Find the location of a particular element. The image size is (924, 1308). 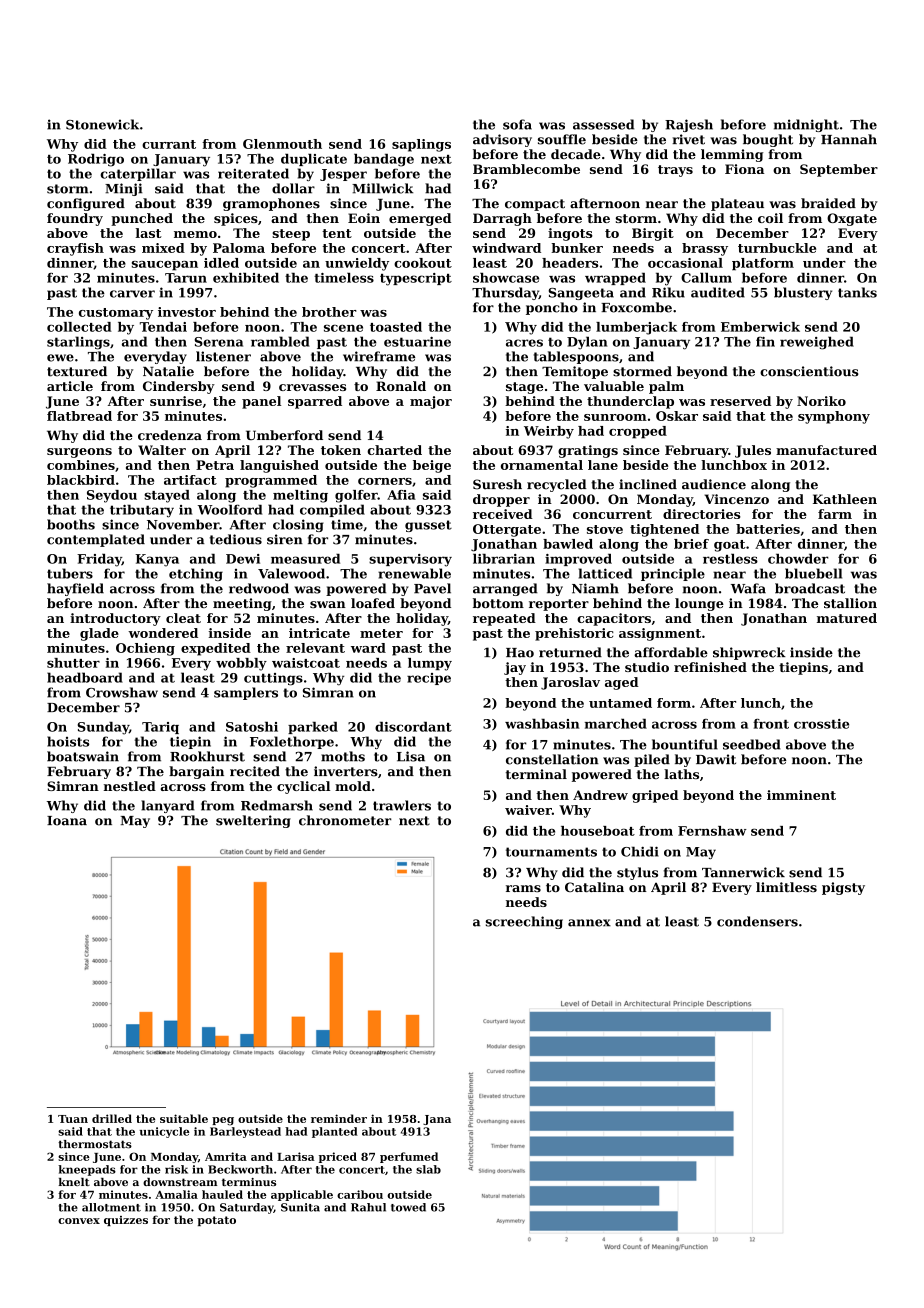

sofa is located at coordinates (517, 124).
